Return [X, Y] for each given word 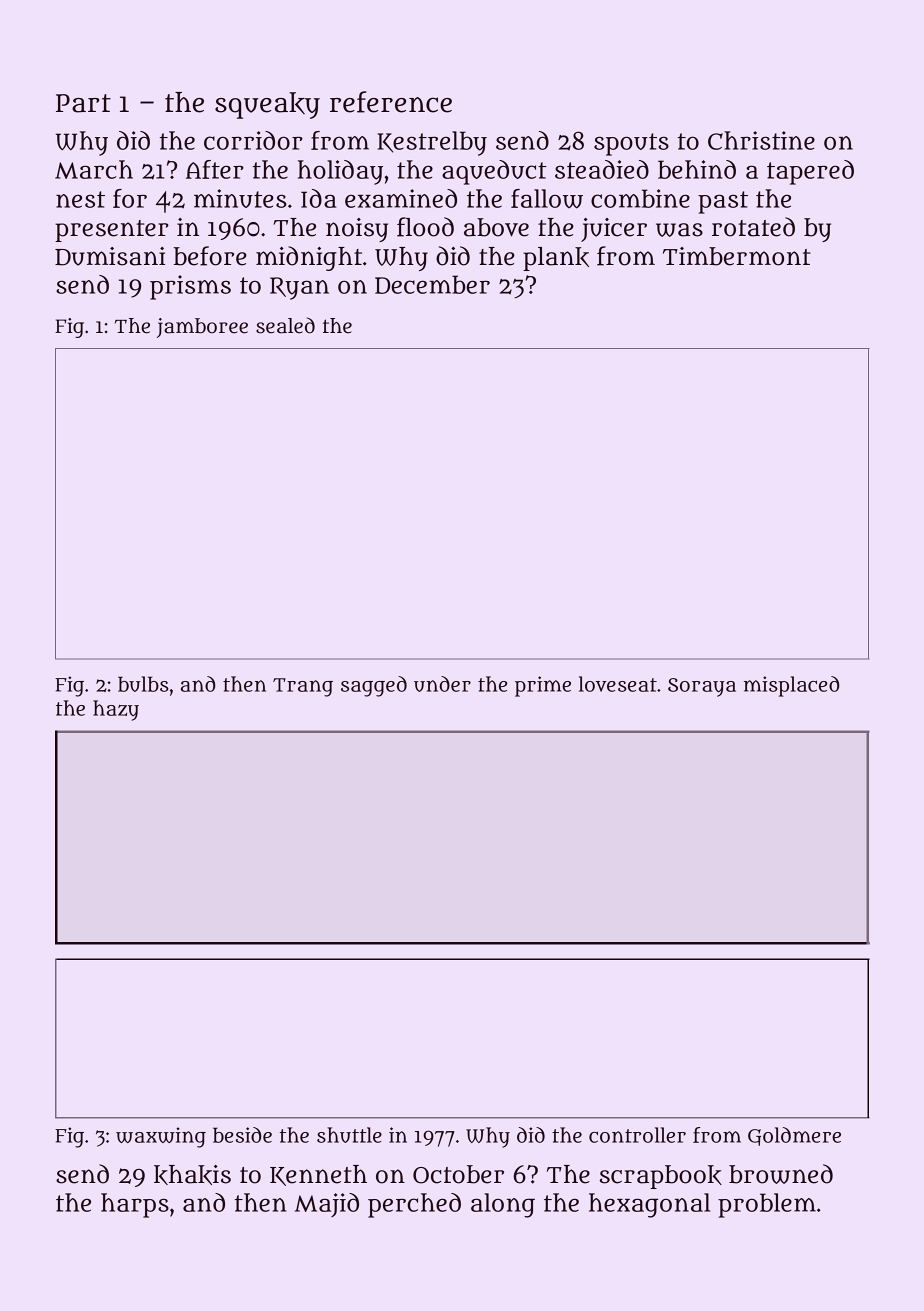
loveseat [618, 684]
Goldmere [794, 1136]
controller [637, 1135]
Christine [761, 140]
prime [543, 686]
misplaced [791, 686]
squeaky [267, 105]
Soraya [702, 687]
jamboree [202, 328]
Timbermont [737, 256]
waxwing [161, 1137]
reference [391, 102]
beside [242, 1135]
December [432, 284]
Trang [303, 687]
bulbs [143, 684]
